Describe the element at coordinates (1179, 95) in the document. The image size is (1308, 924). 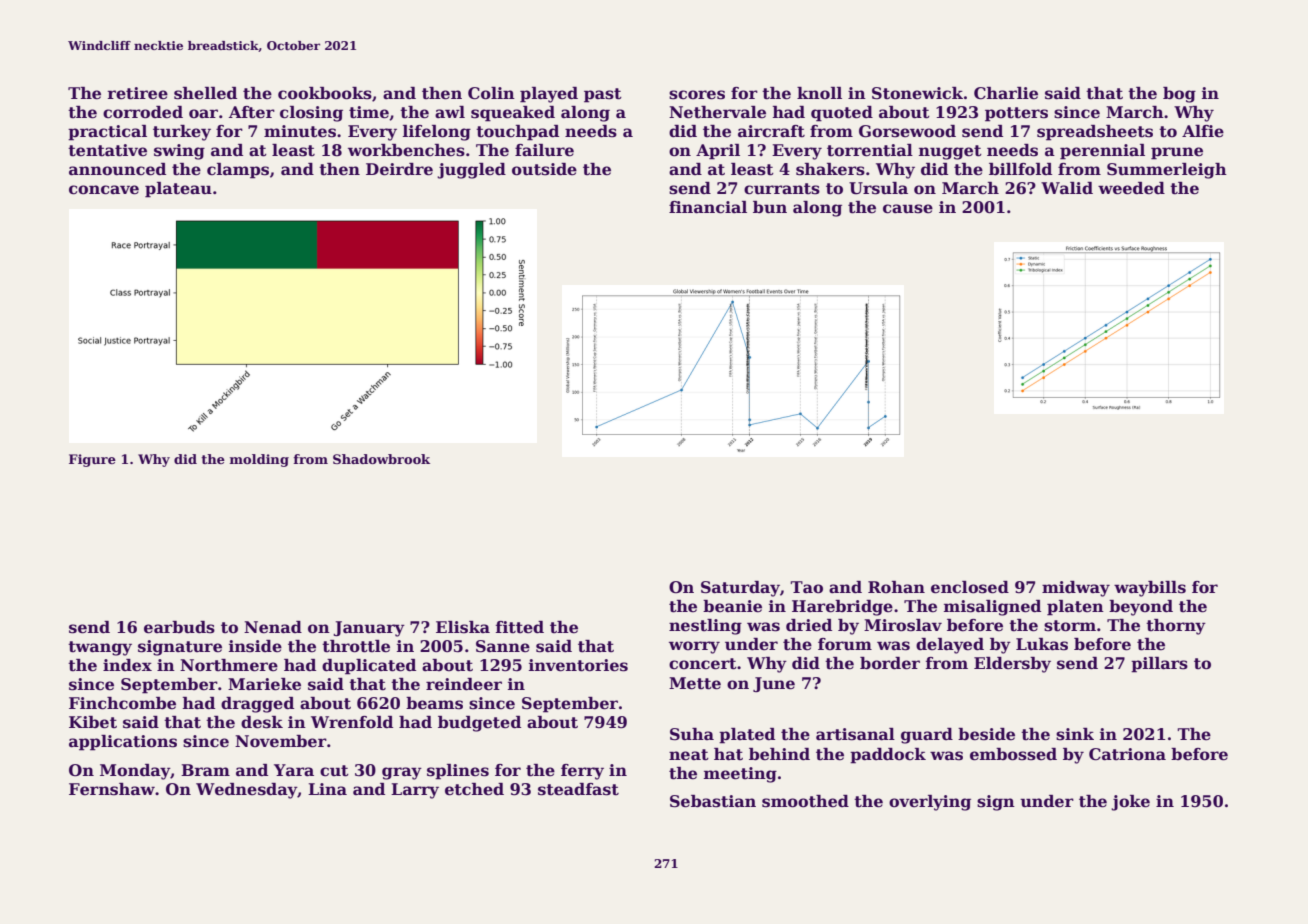
I see `bog` at that location.
